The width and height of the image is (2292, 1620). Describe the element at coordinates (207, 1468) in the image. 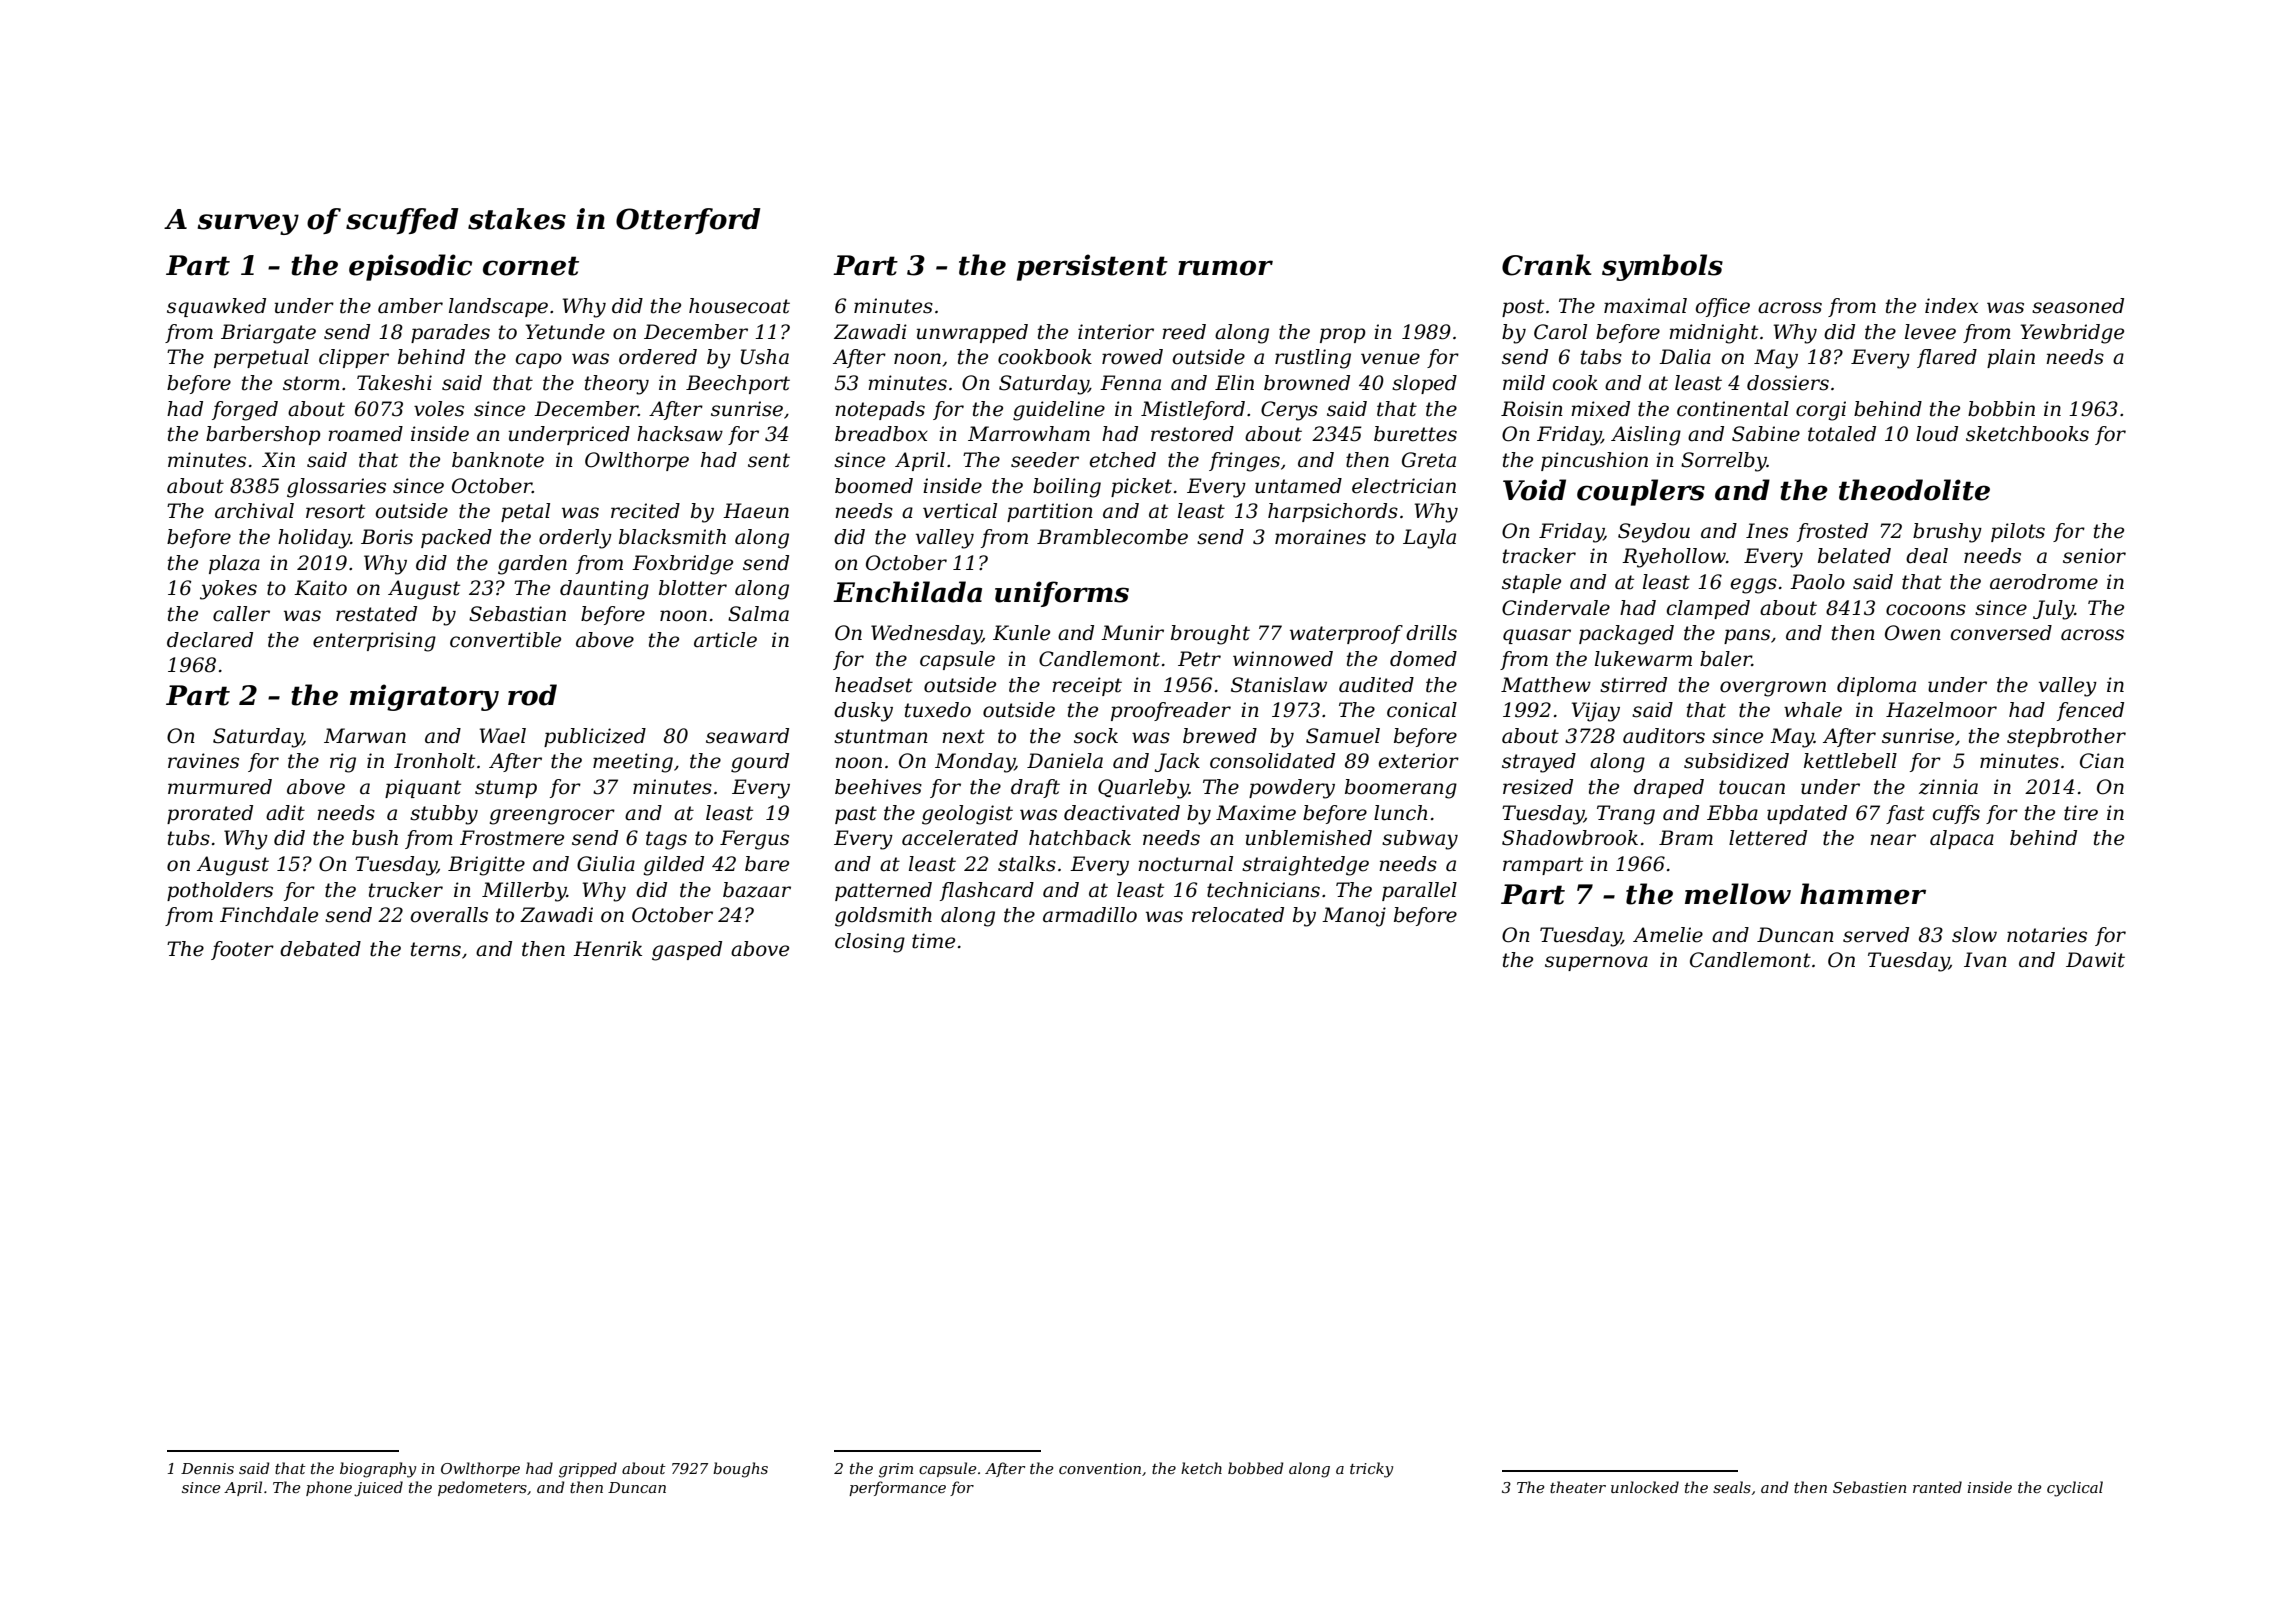

I see `Dennis` at that location.
